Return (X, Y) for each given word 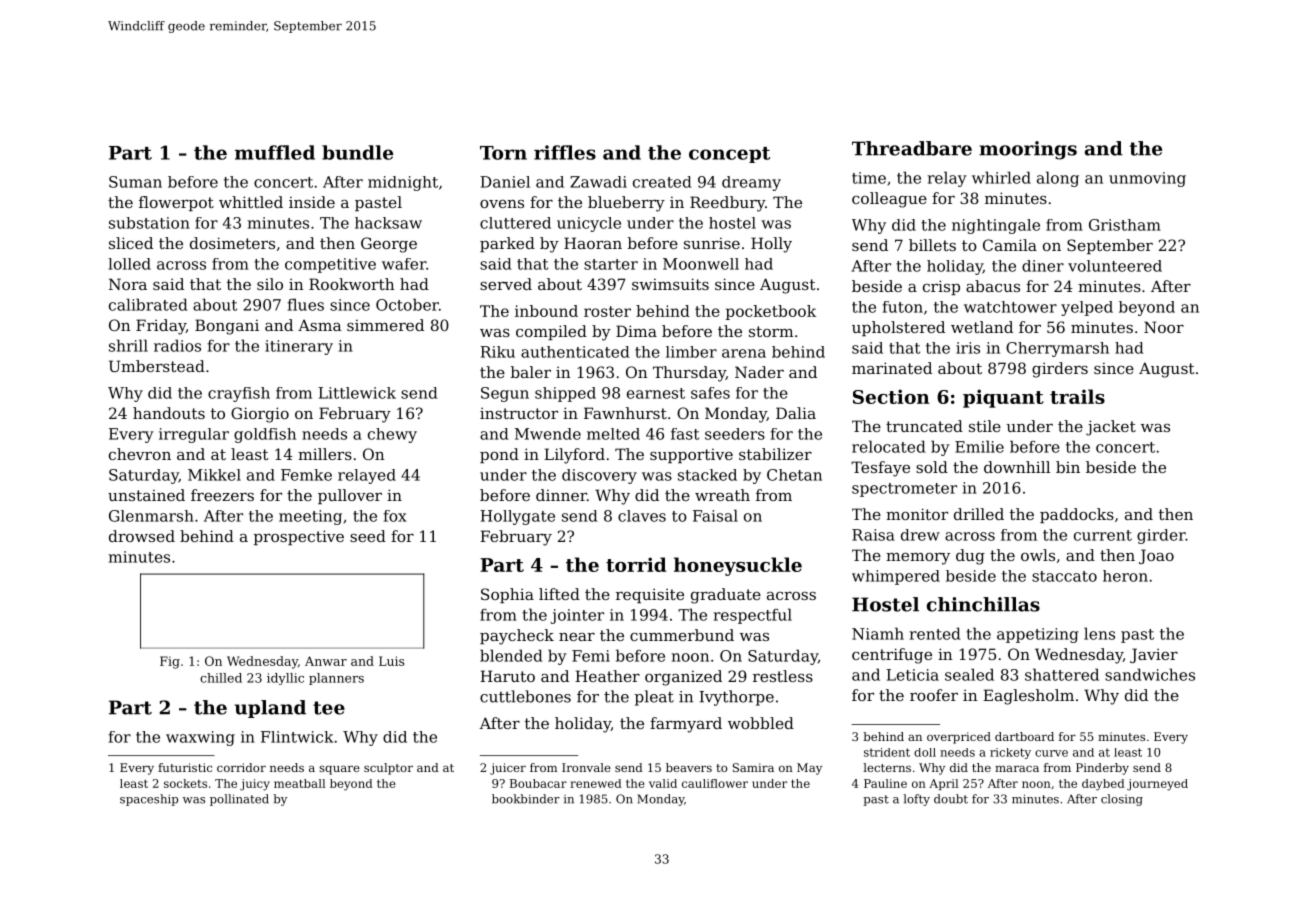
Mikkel (214, 475)
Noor (1164, 327)
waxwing (200, 738)
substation (149, 223)
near (577, 637)
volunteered (1115, 266)
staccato (1064, 576)
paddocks (1077, 515)
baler (531, 372)
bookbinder (526, 799)
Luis (391, 661)
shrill (128, 345)
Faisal (715, 515)
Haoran (593, 243)
